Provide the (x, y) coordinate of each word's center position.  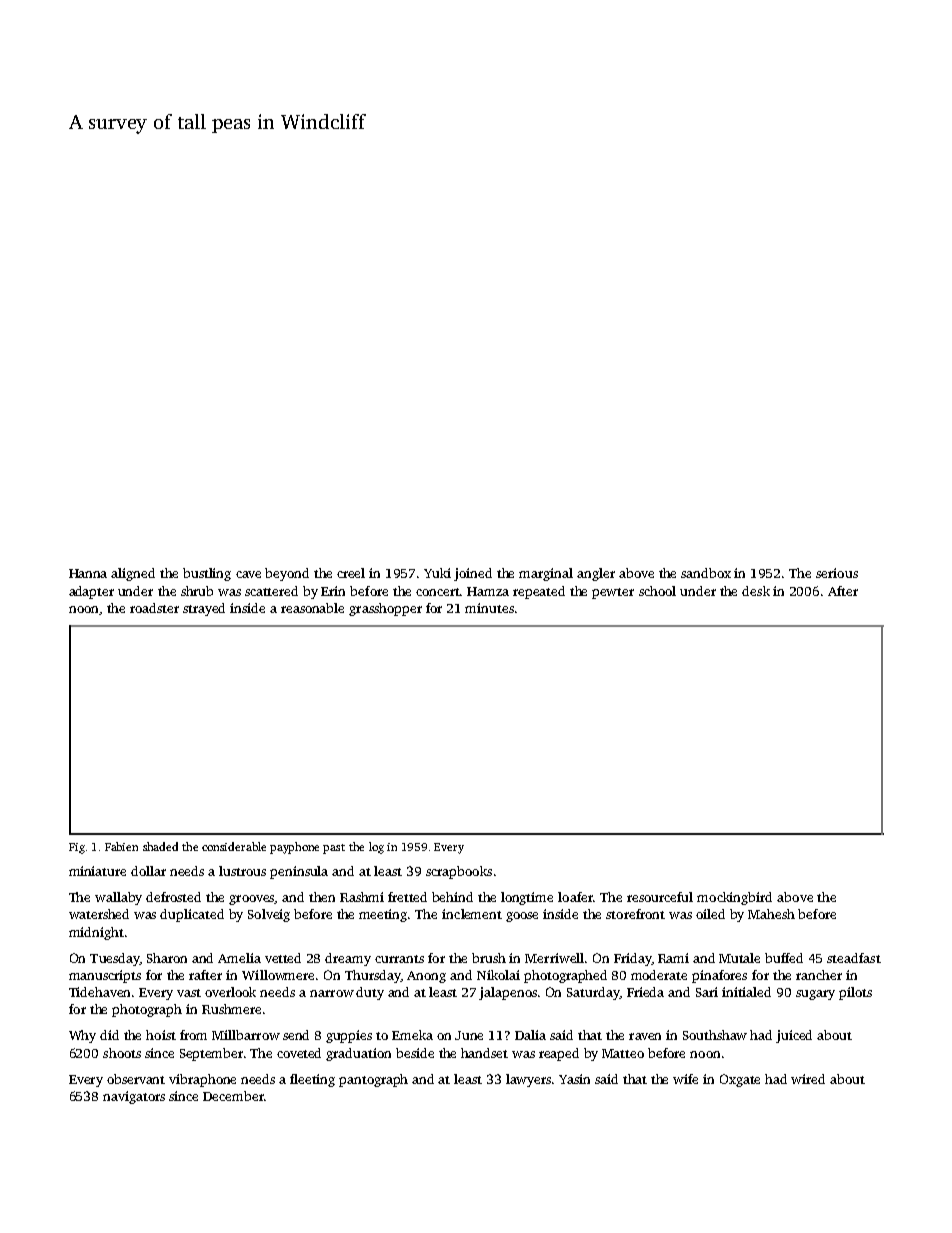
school (657, 591)
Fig (77, 848)
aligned (133, 574)
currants (399, 959)
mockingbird (734, 898)
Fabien (121, 846)
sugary (815, 995)
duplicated (192, 915)
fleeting (312, 1080)
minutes (489, 608)
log (376, 848)
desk (756, 591)
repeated (539, 592)
